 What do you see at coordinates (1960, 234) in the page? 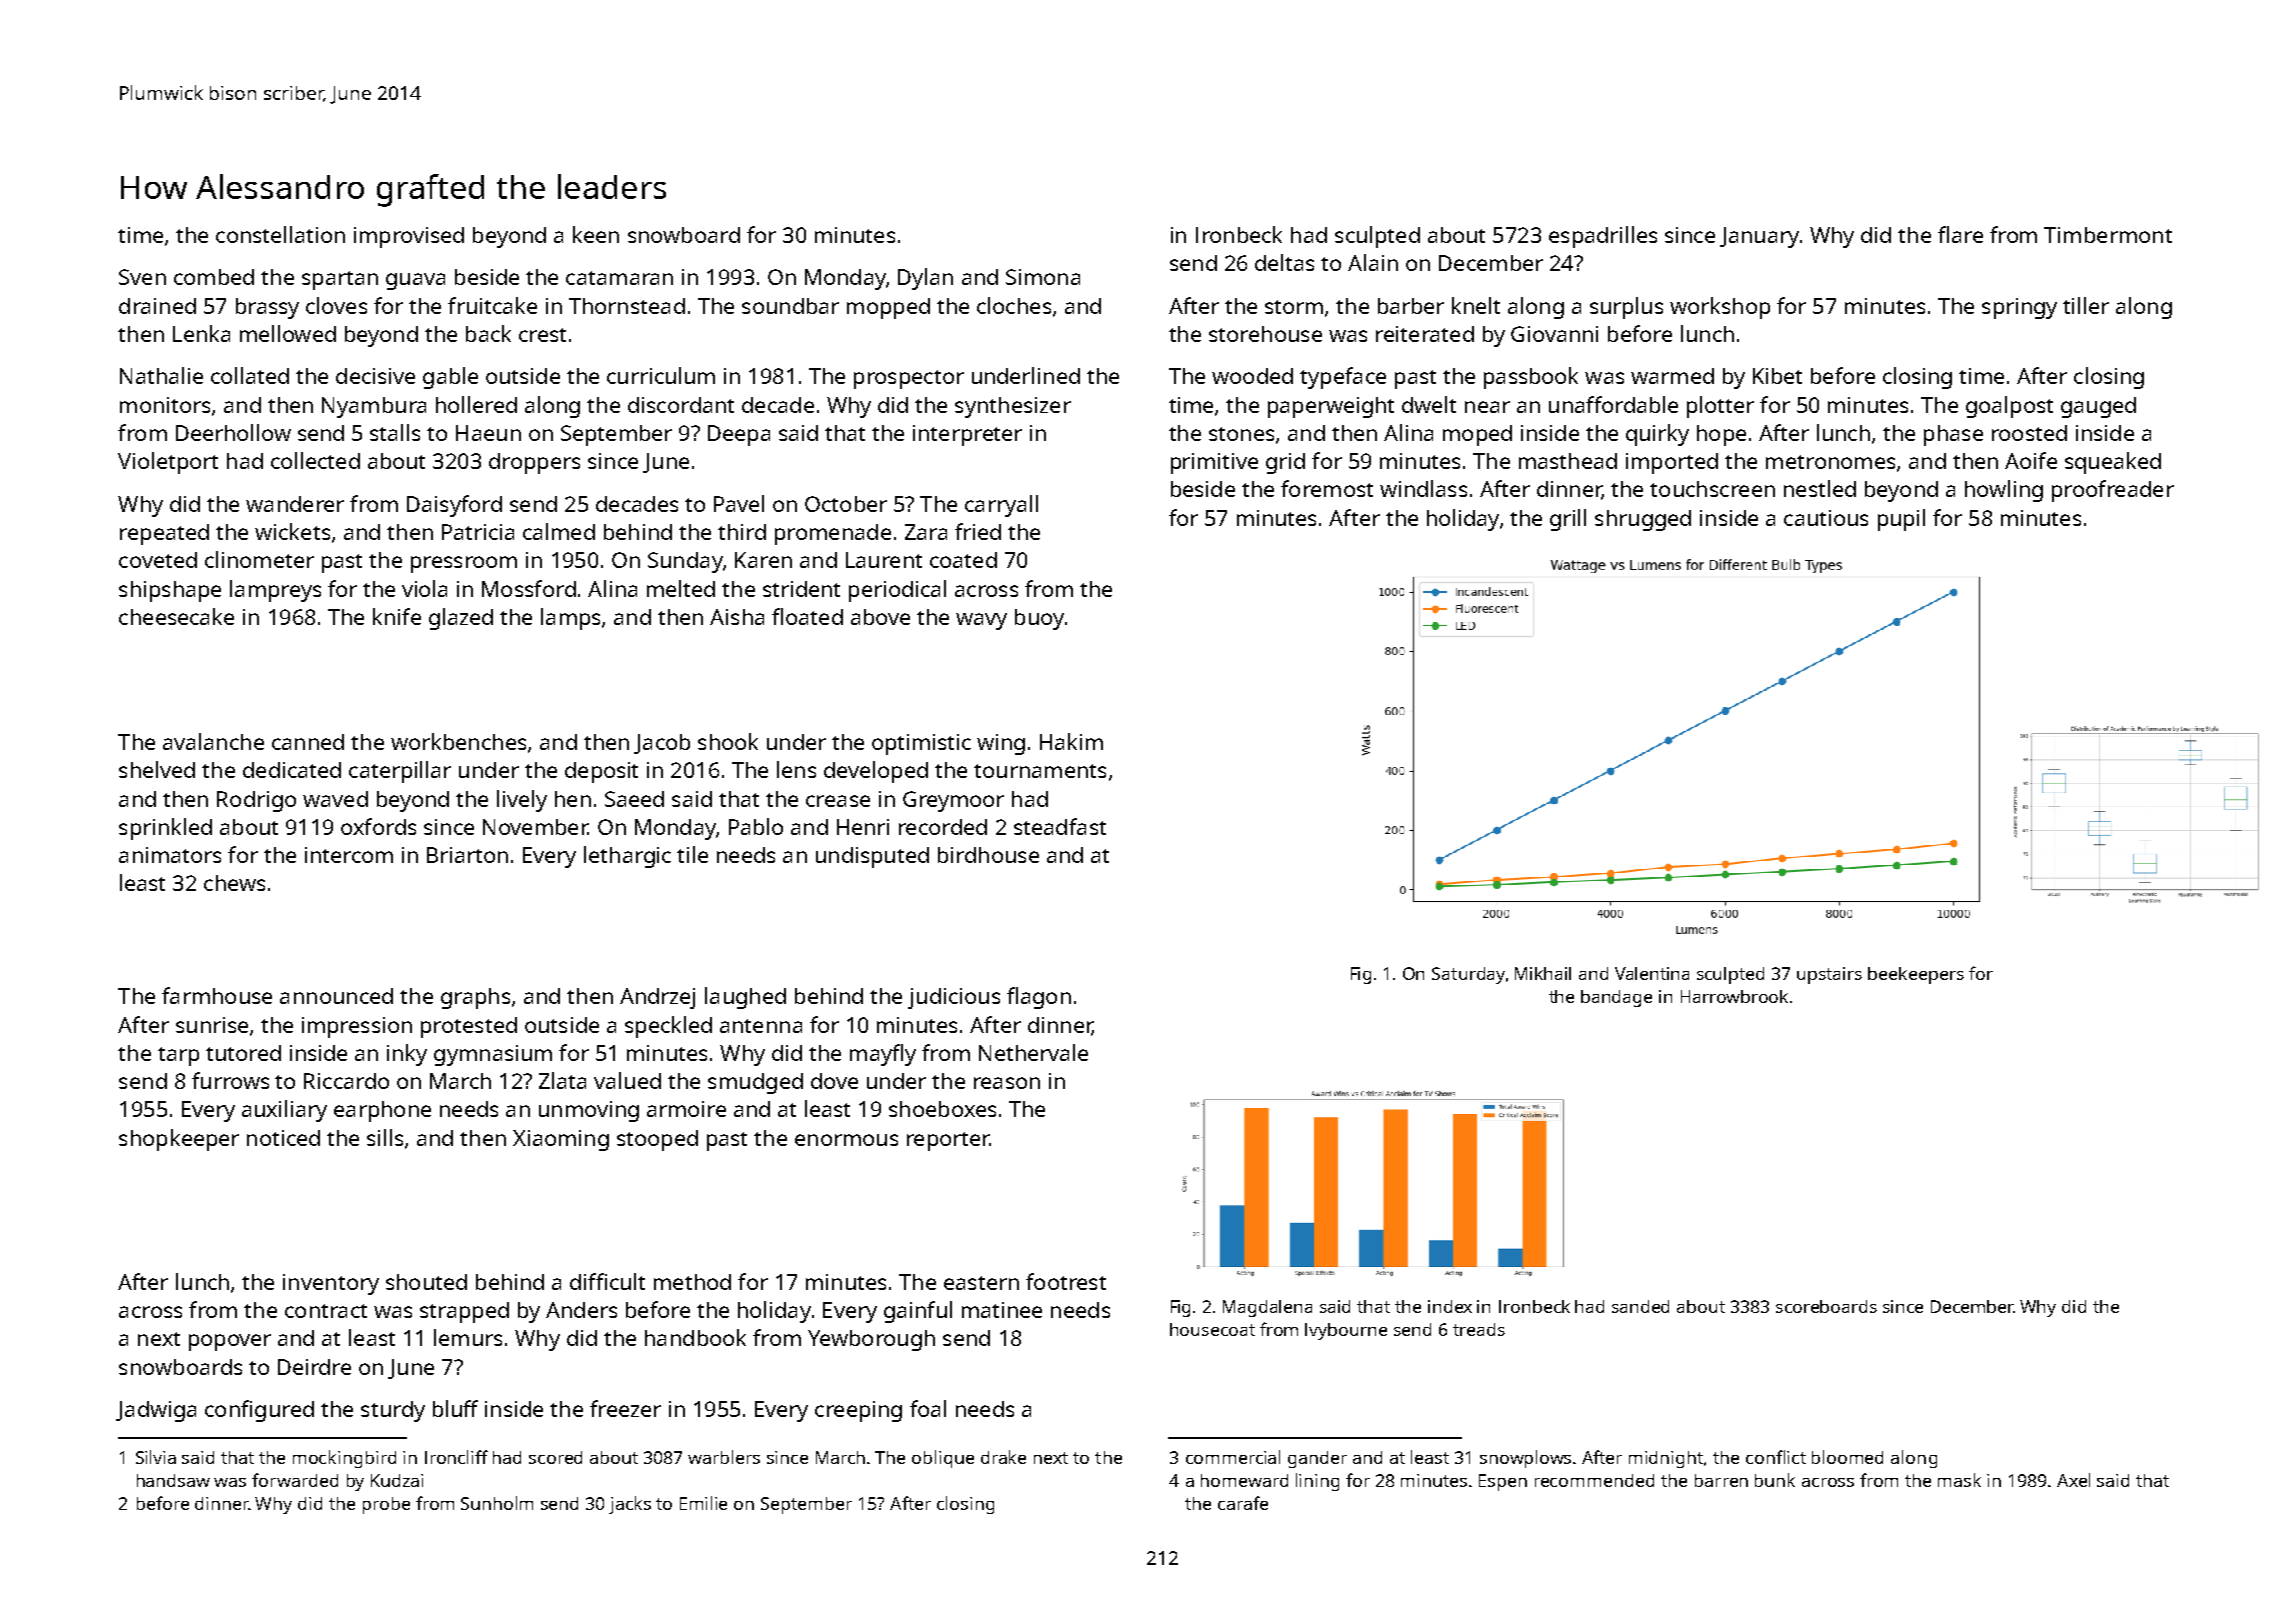
I see `flare` at bounding box center [1960, 234].
